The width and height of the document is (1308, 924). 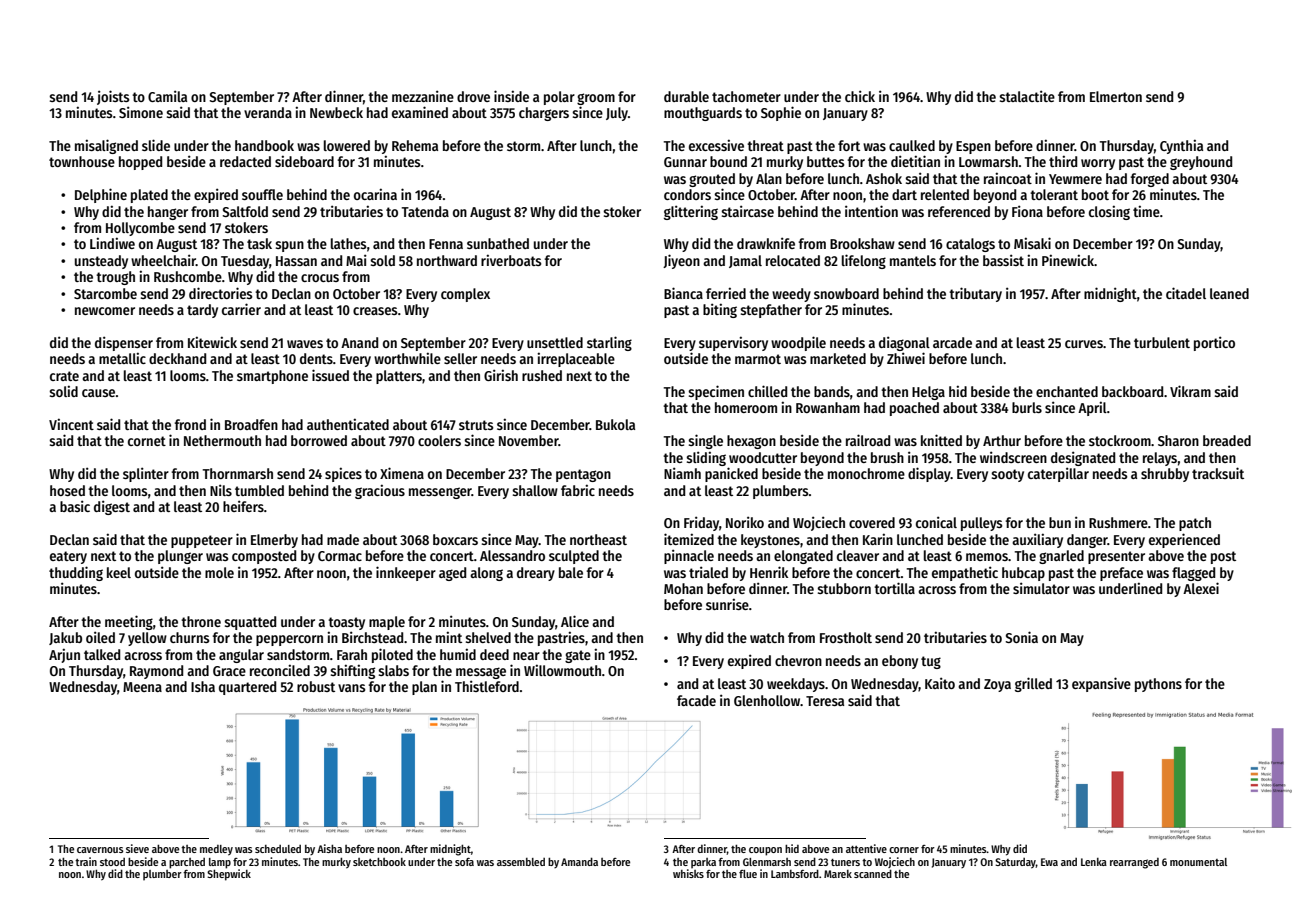 What do you see at coordinates (945, 194) in the document?
I see `relented` at bounding box center [945, 194].
